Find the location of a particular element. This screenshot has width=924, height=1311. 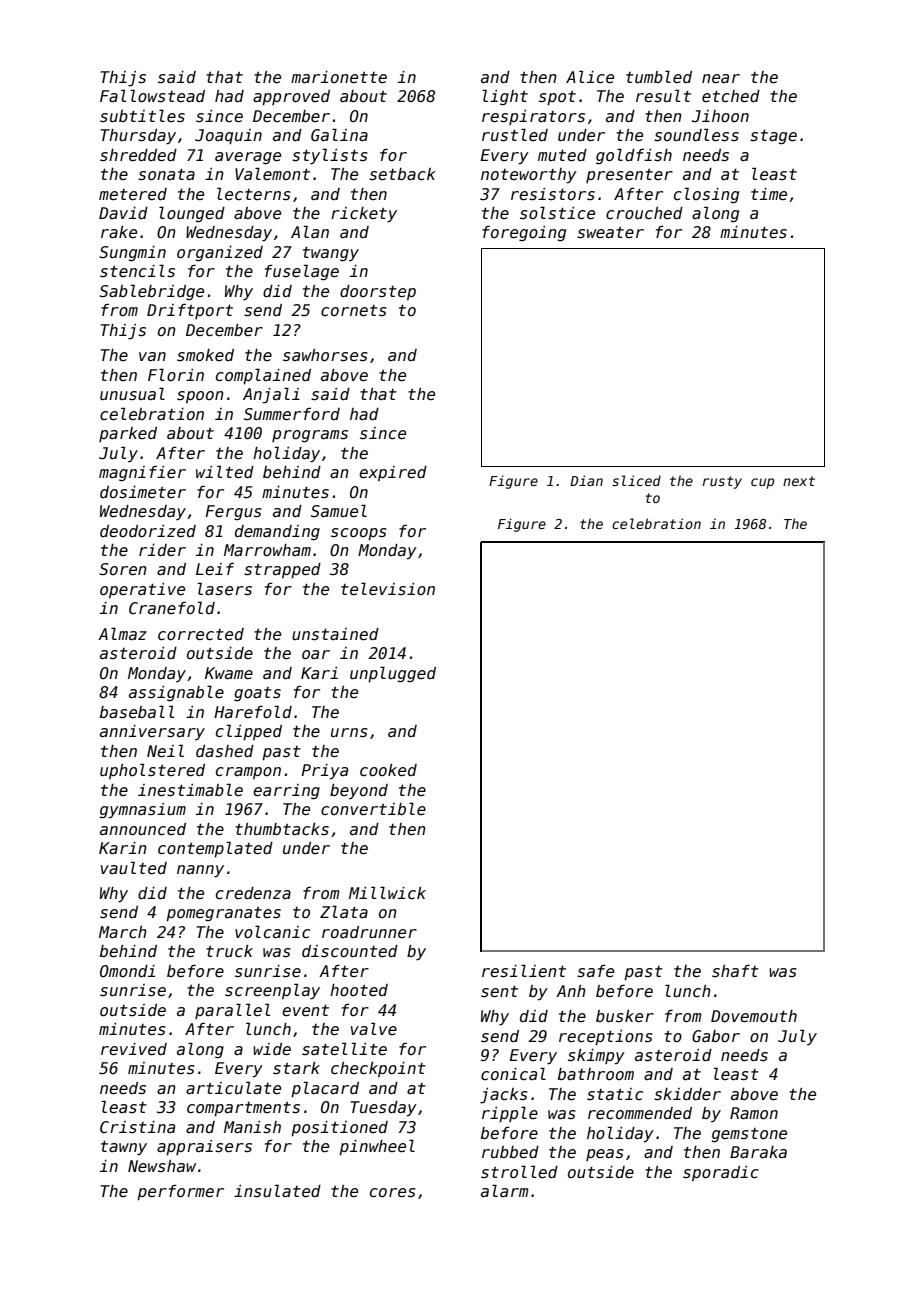

van is located at coordinates (152, 356).
